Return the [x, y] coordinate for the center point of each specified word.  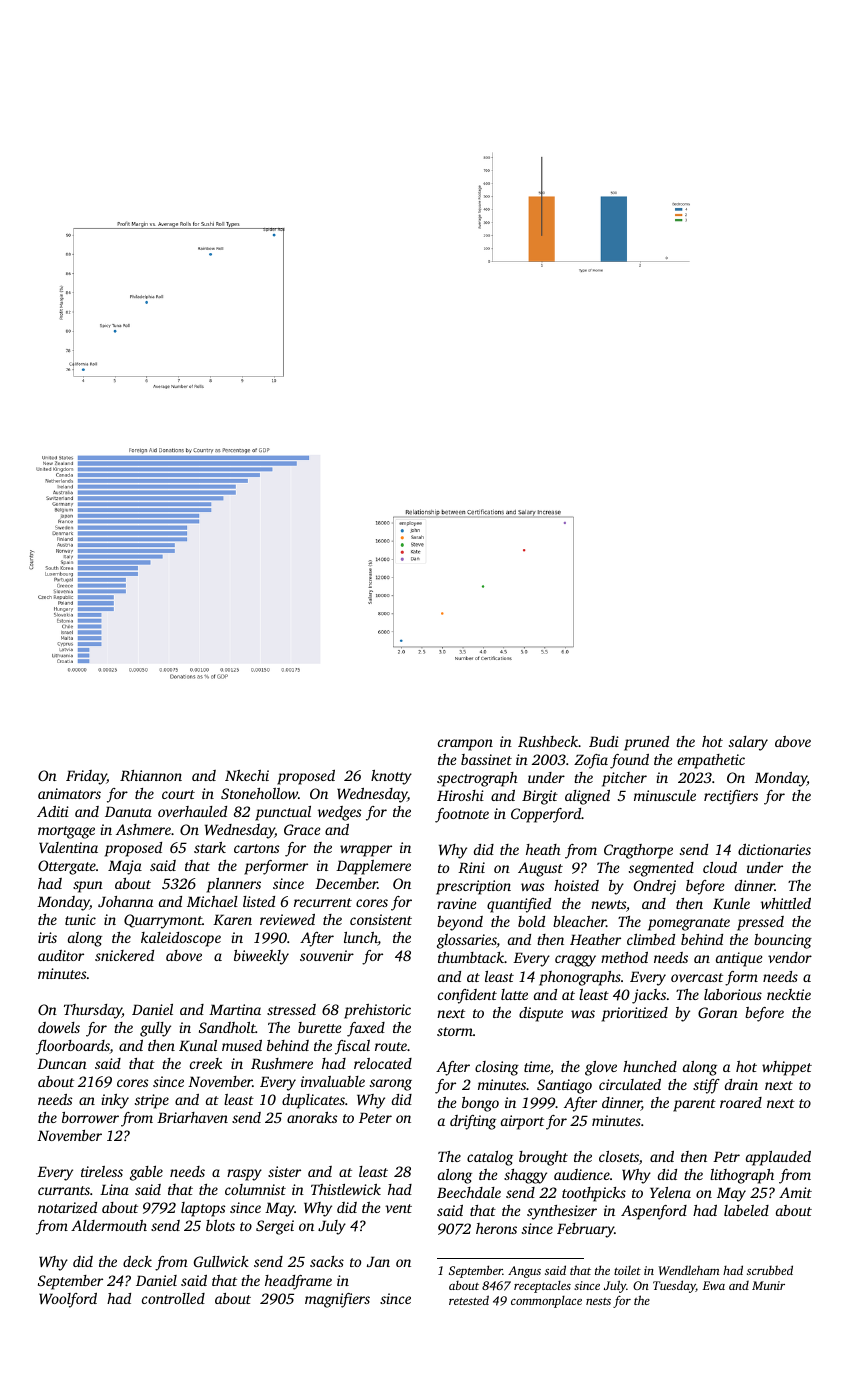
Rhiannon [151, 775]
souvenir [327, 955]
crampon [465, 745]
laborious [733, 994]
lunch [361, 939]
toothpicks [594, 1194]
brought [543, 1158]
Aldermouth [109, 1225]
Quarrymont [163, 921]
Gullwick [221, 1261]
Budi [604, 741]
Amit [795, 1192]
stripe [152, 1101]
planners [234, 885]
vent [398, 1208]
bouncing [783, 941]
